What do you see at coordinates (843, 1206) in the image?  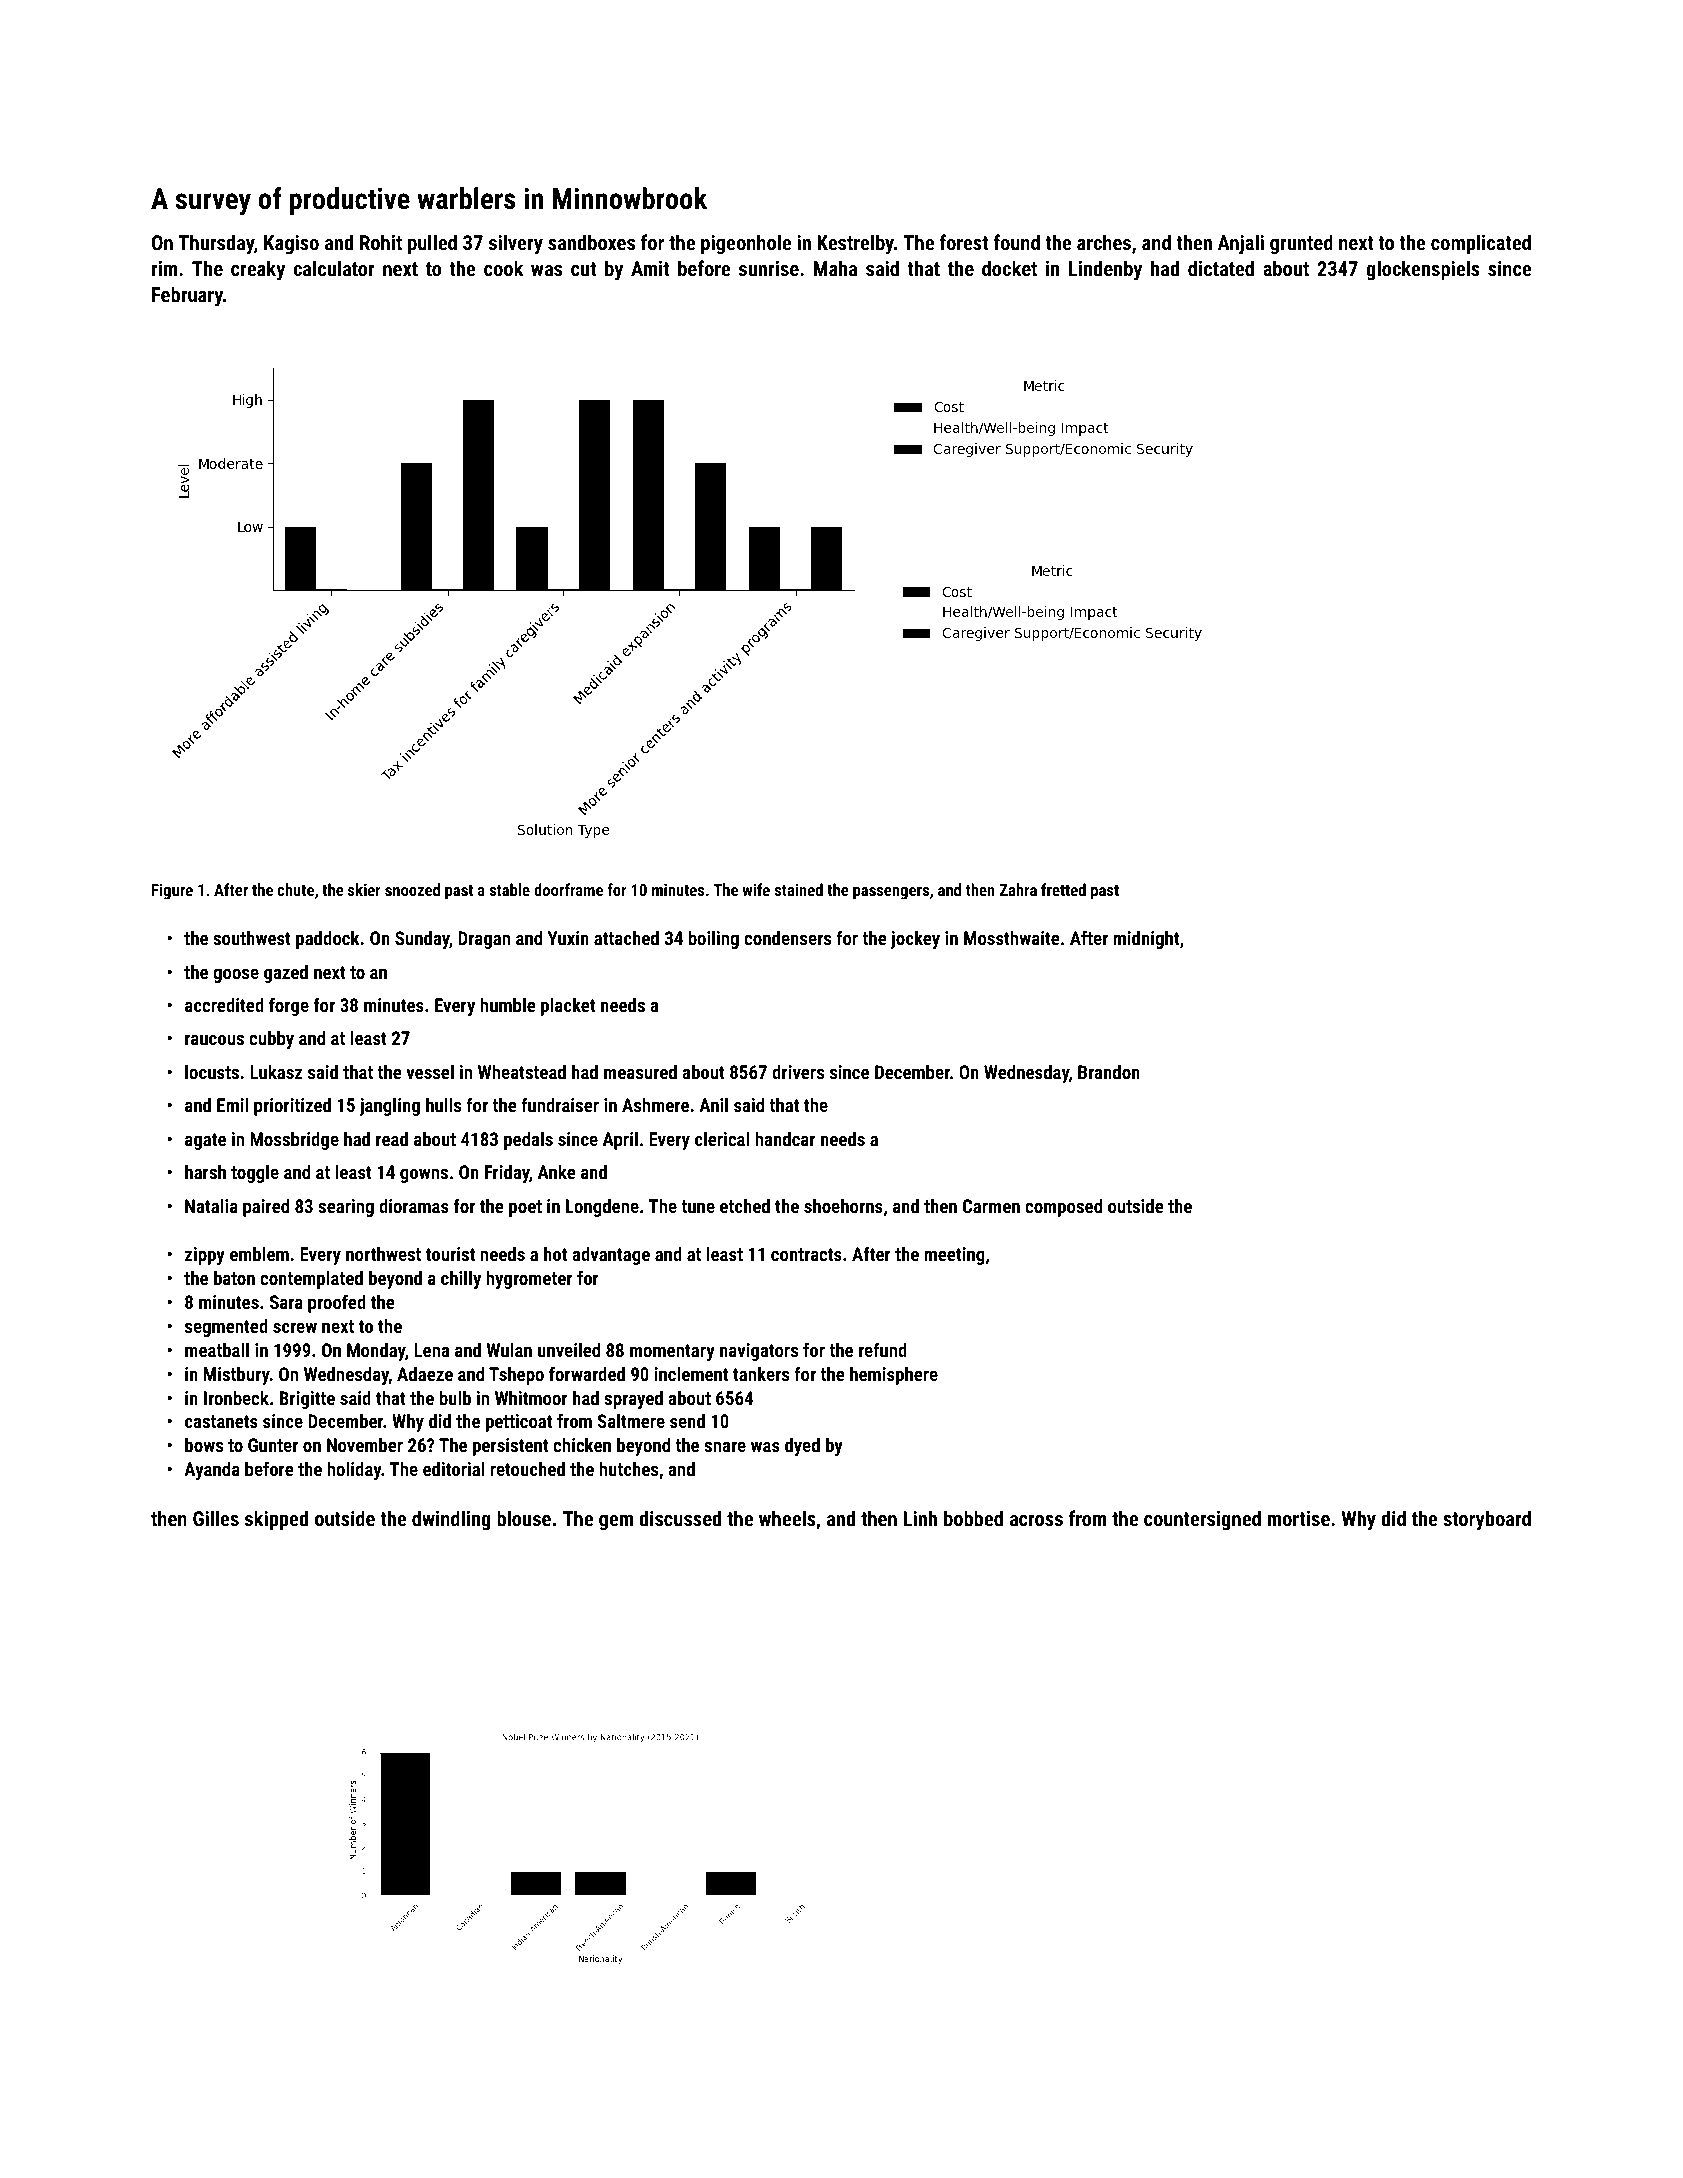 I see `shoehorns` at bounding box center [843, 1206].
